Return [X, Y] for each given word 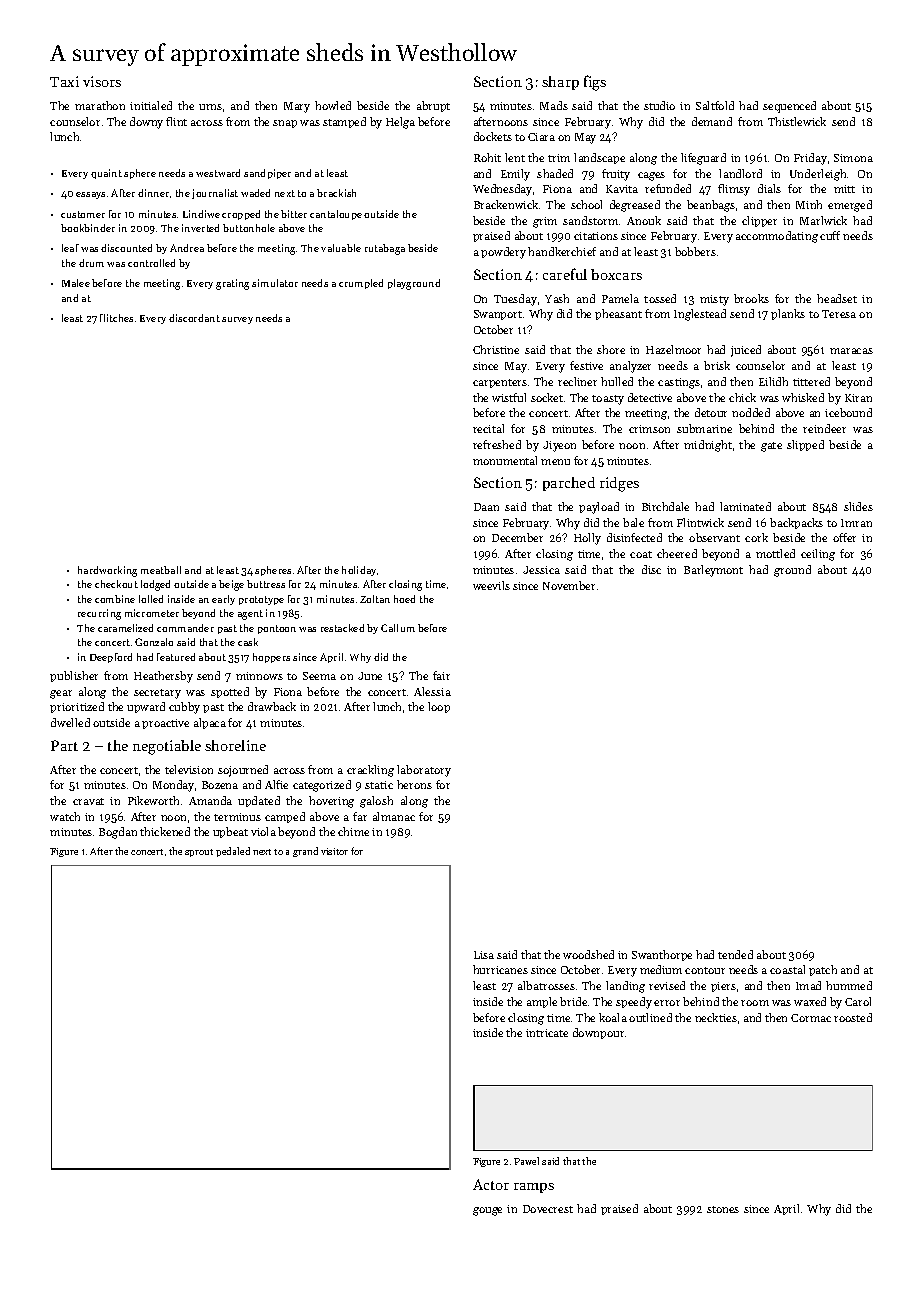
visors [102, 81]
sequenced [789, 107]
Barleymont [713, 571]
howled [333, 105]
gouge [487, 1211]
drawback [272, 706]
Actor [491, 1184]
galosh [376, 802]
